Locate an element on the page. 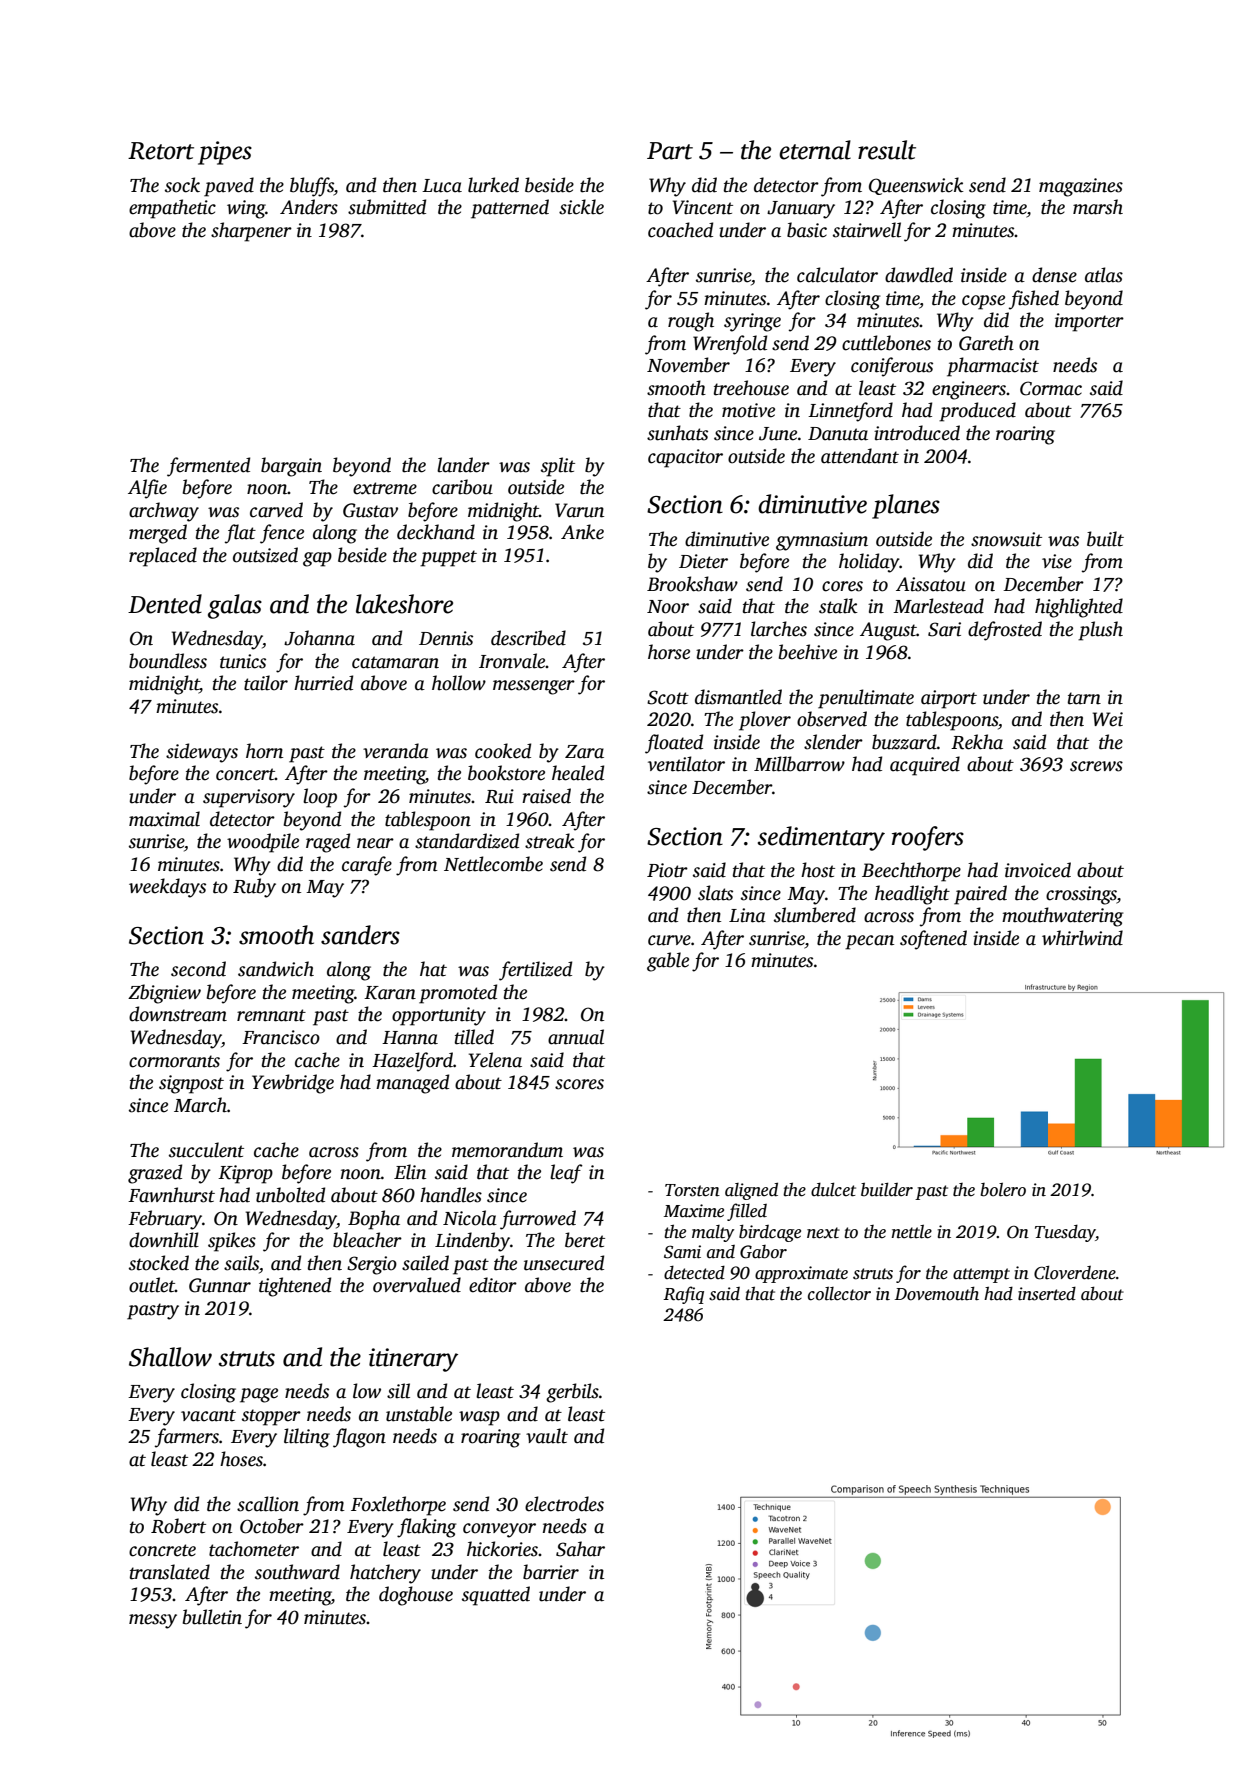  pecan is located at coordinates (869, 942).
